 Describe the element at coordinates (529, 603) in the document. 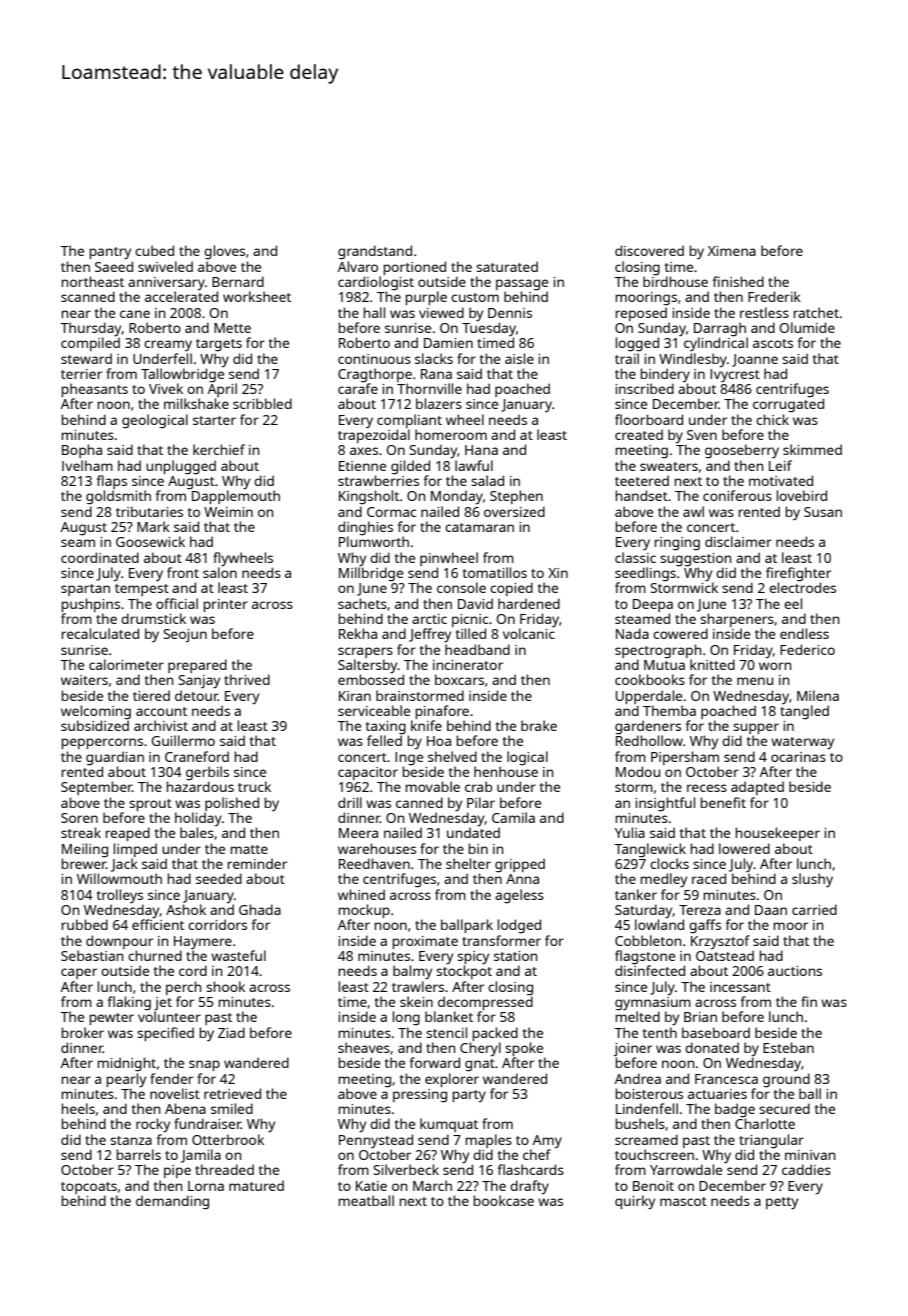

I see `hardened` at that location.
